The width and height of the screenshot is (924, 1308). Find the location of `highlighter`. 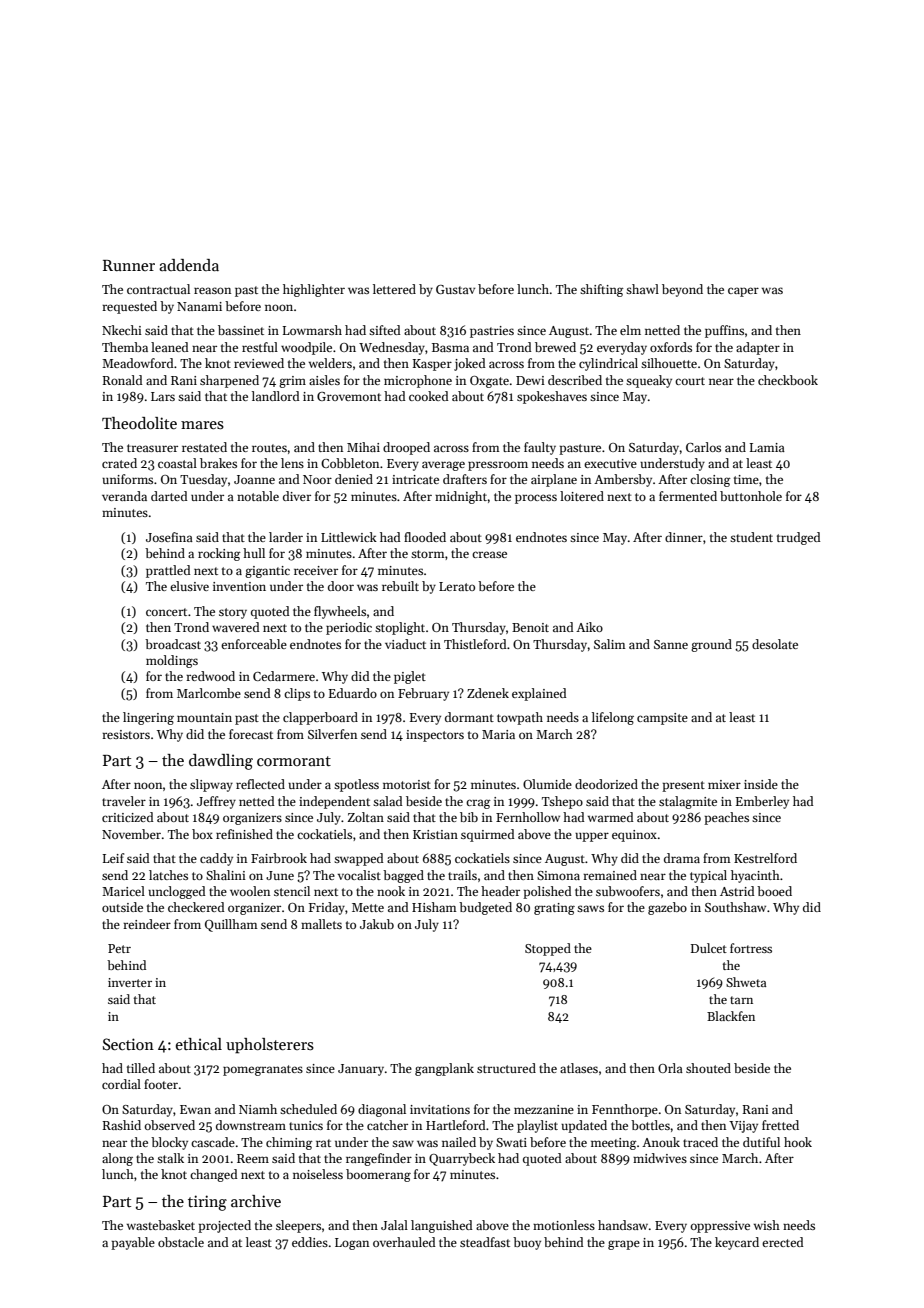

highlighter is located at coordinates (314, 290).
